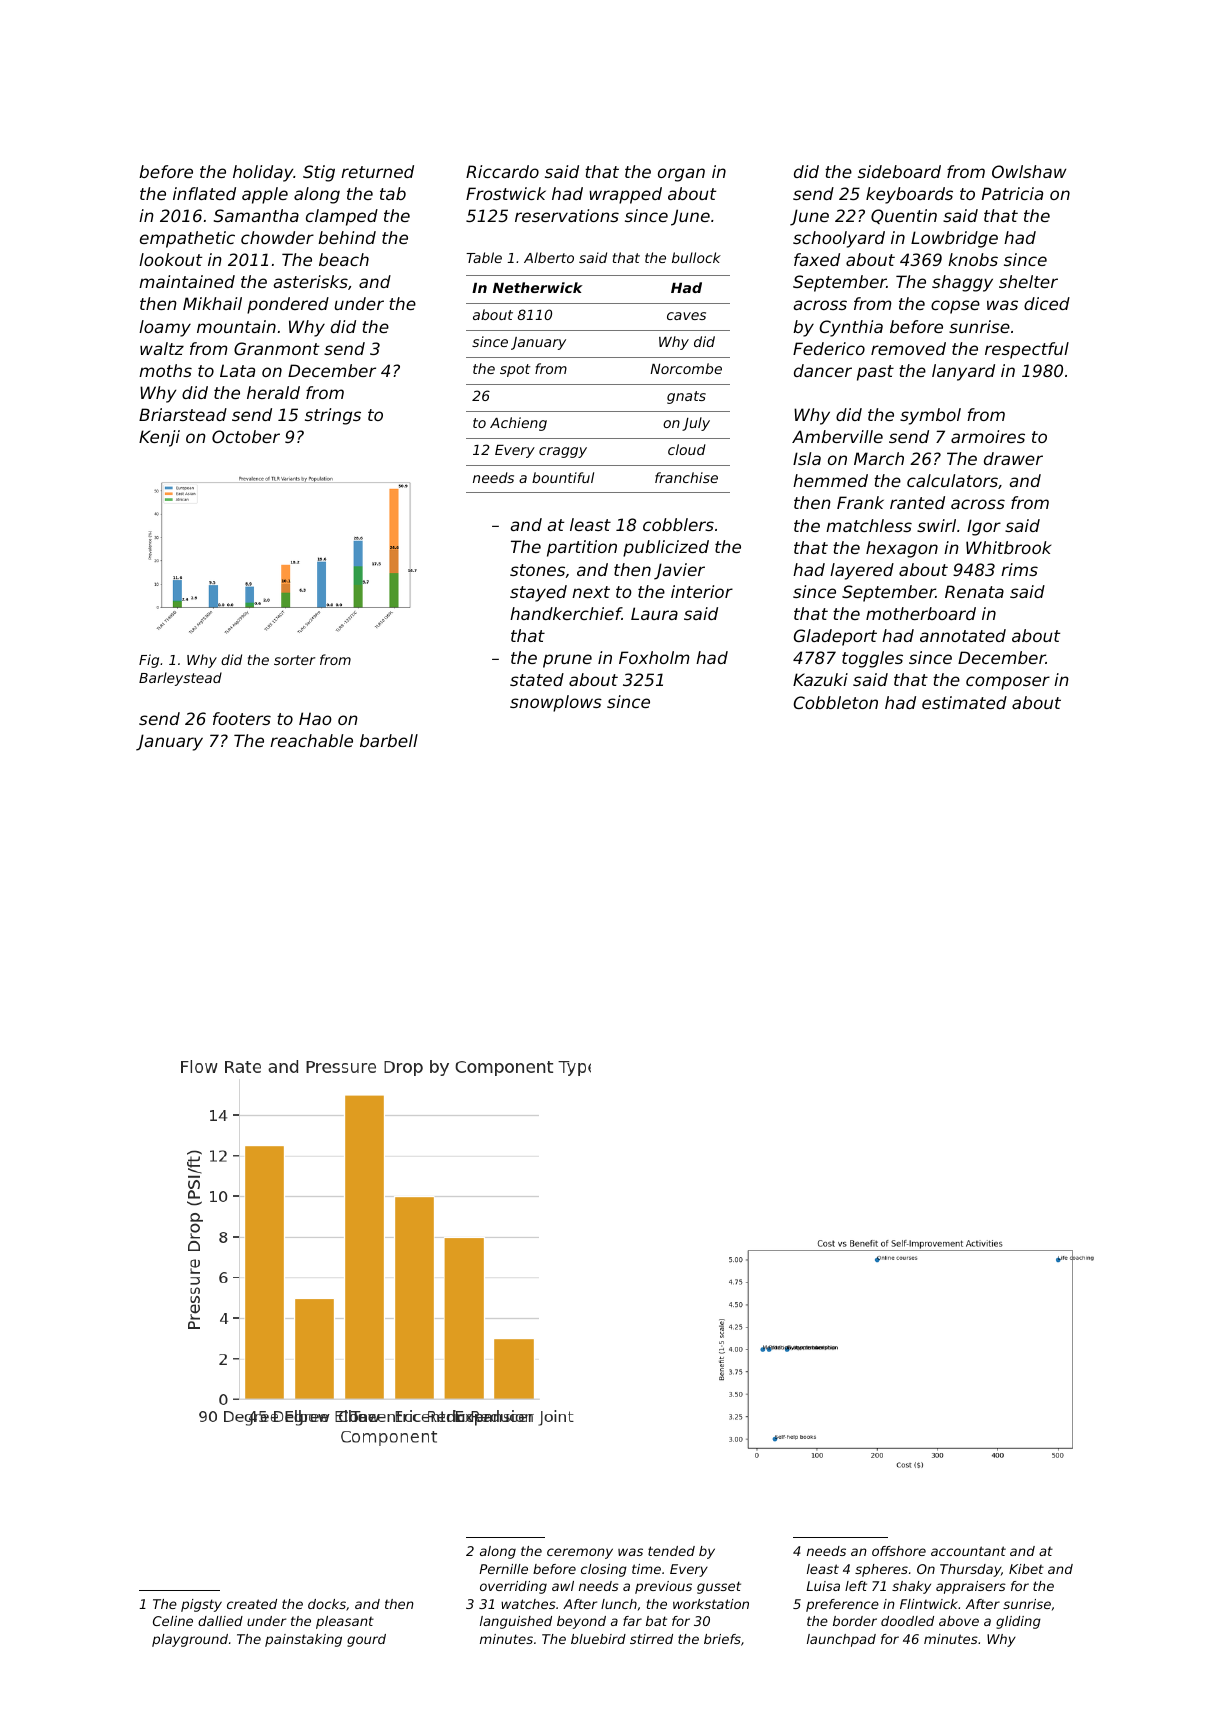 This screenshot has width=1218, height=1723. I want to click on estimated, so click(964, 702).
